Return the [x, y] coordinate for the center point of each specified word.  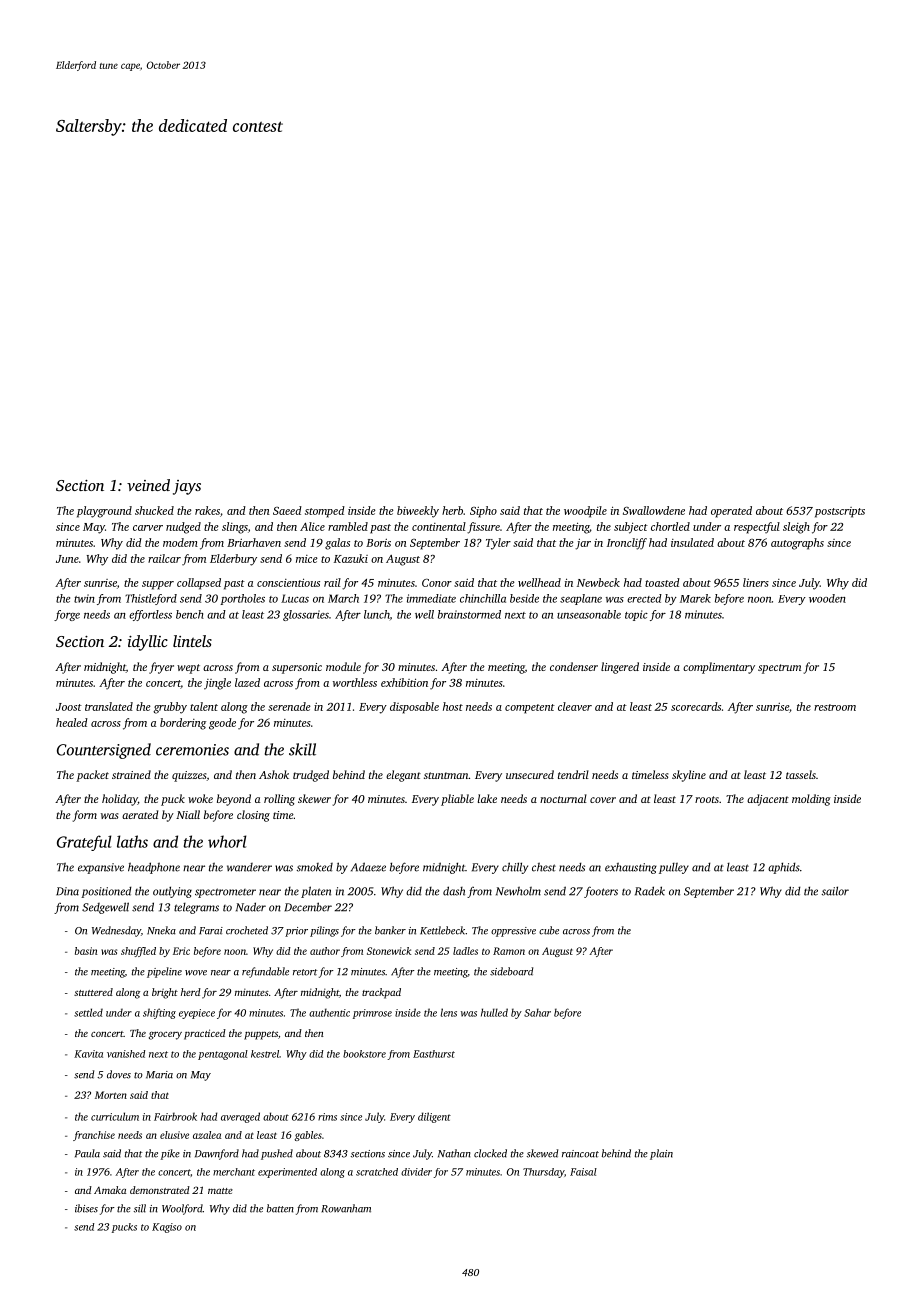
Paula [87, 1153]
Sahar [537, 1012]
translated [109, 706]
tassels [801, 774]
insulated [692, 542]
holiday [120, 800]
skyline [689, 776]
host [453, 706]
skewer [314, 798]
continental [439, 526]
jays [187, 487]
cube [549, 930]
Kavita [88, 1054]
